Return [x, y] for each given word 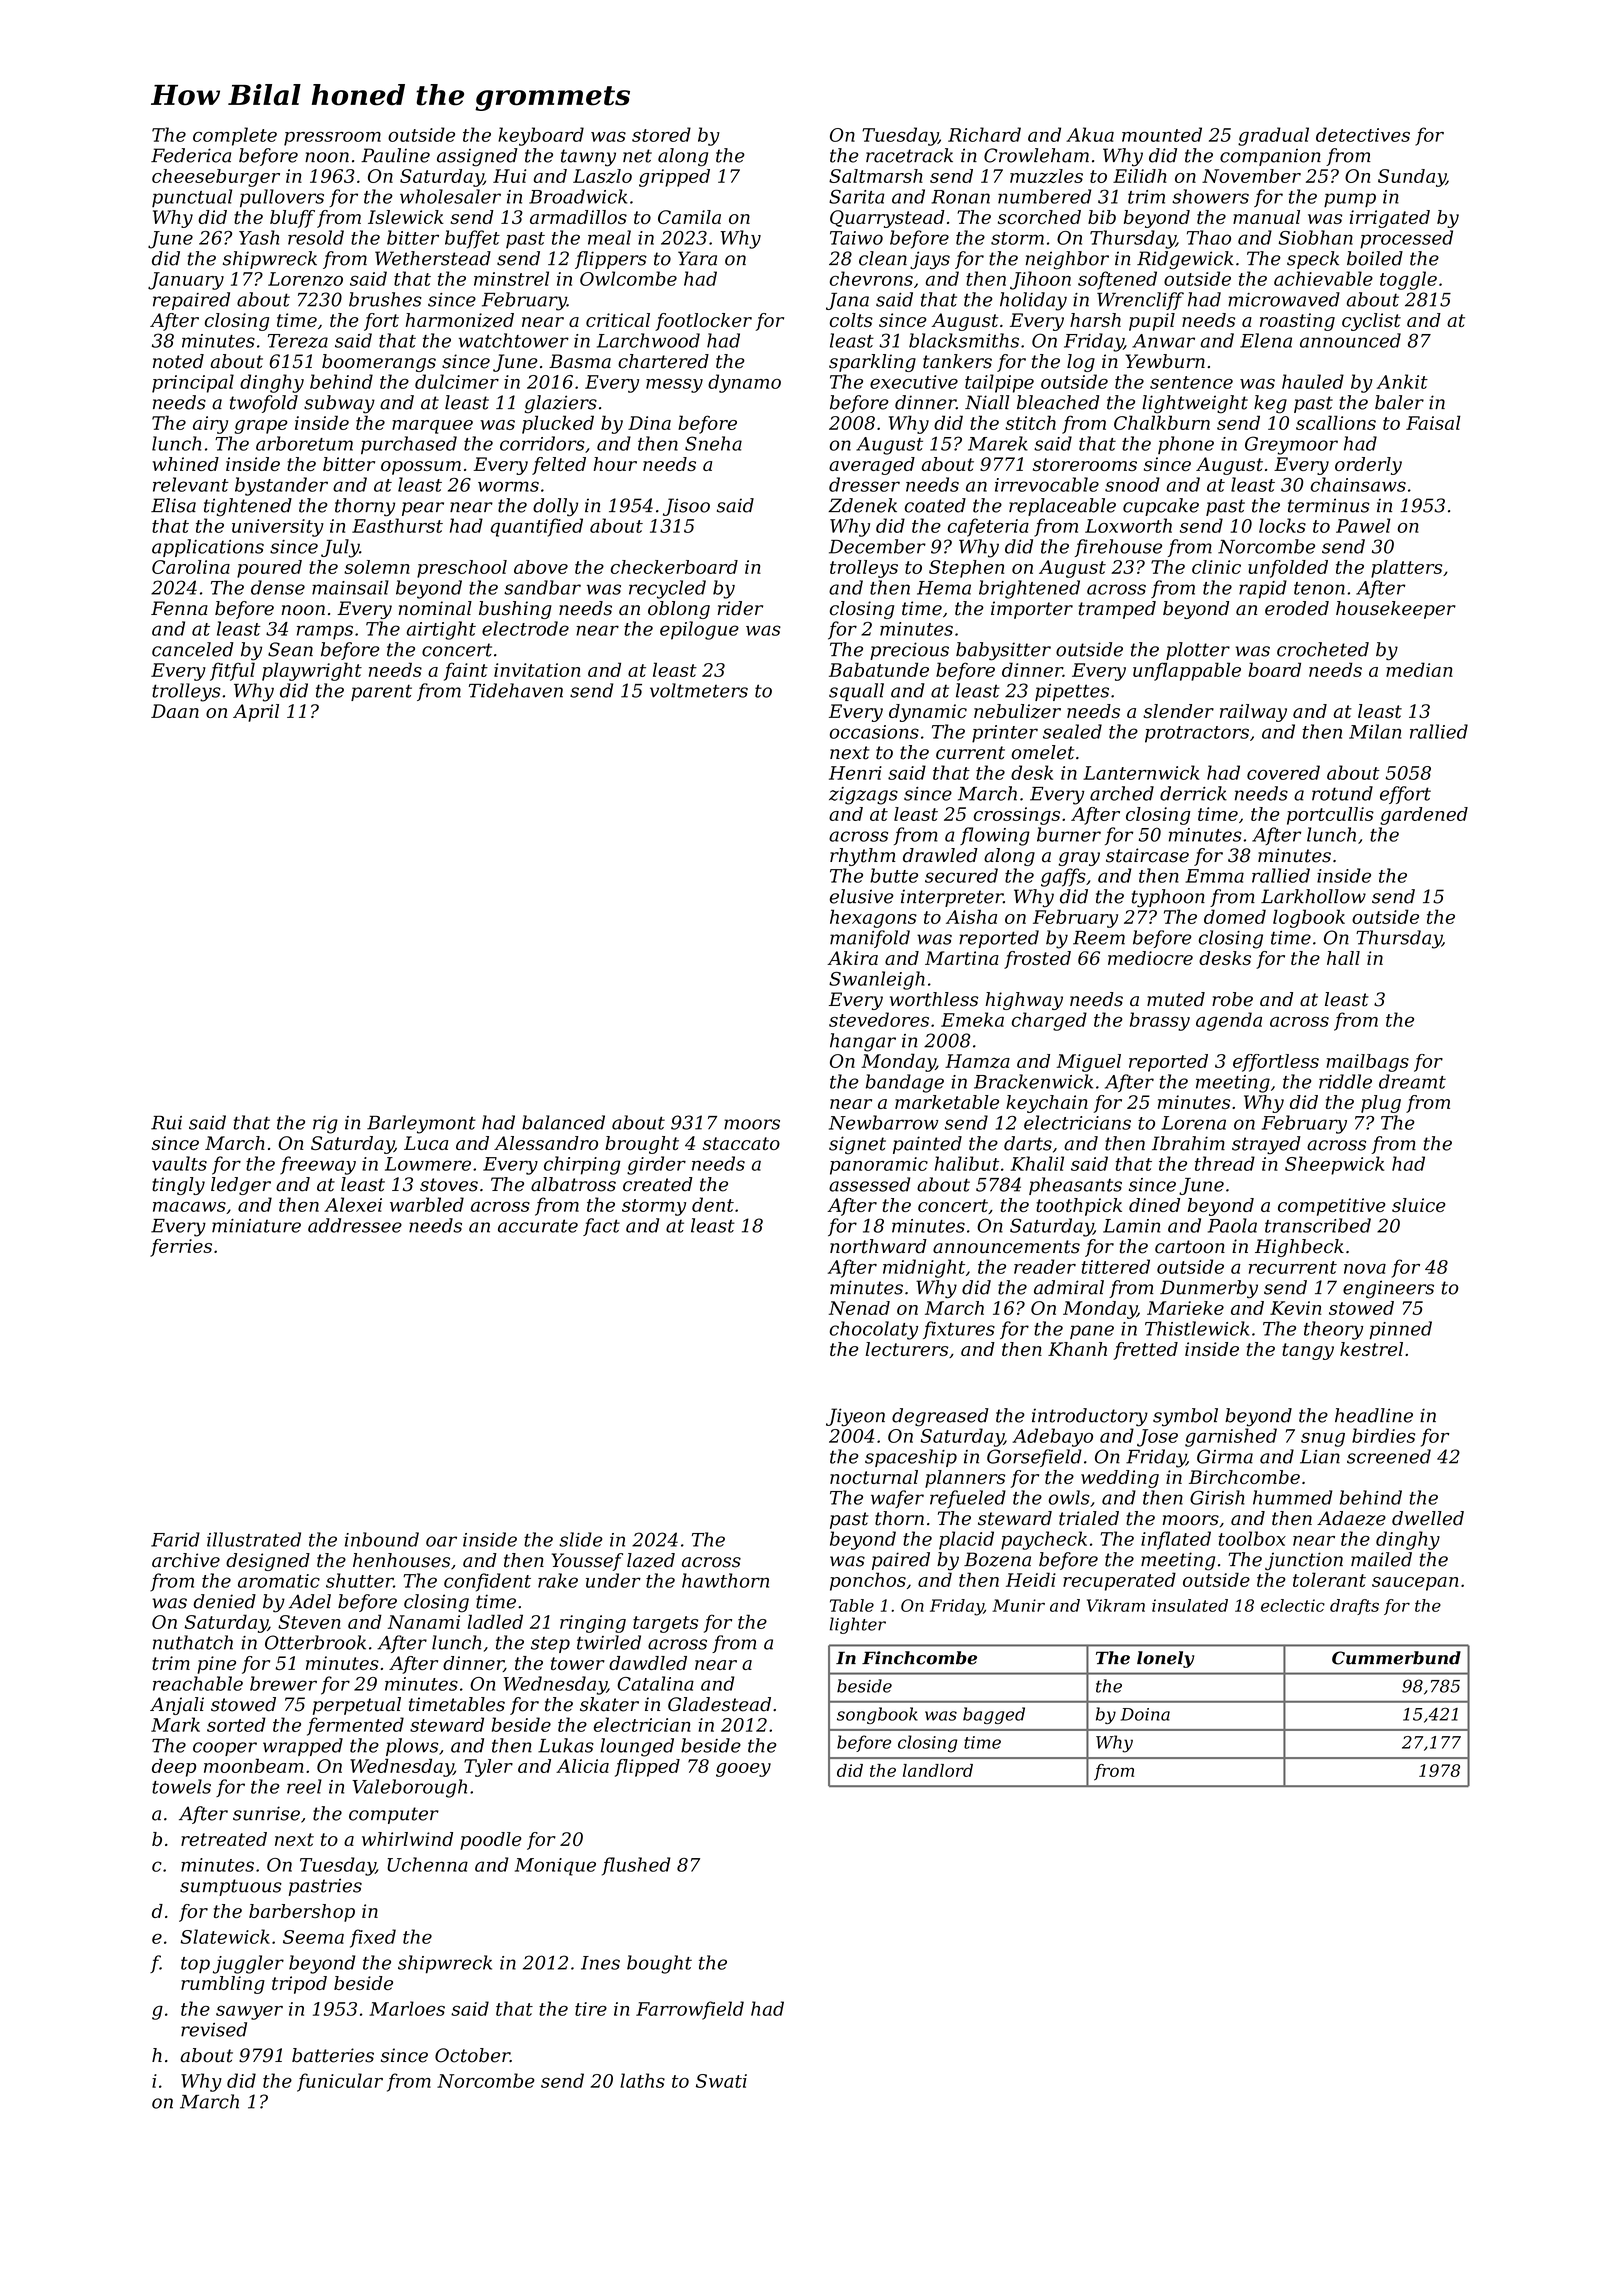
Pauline [395, 155]
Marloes [407, 2008]
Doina [1145, 1714]
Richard [984, 134]
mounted [1162, 134]
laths [642, 2080]
